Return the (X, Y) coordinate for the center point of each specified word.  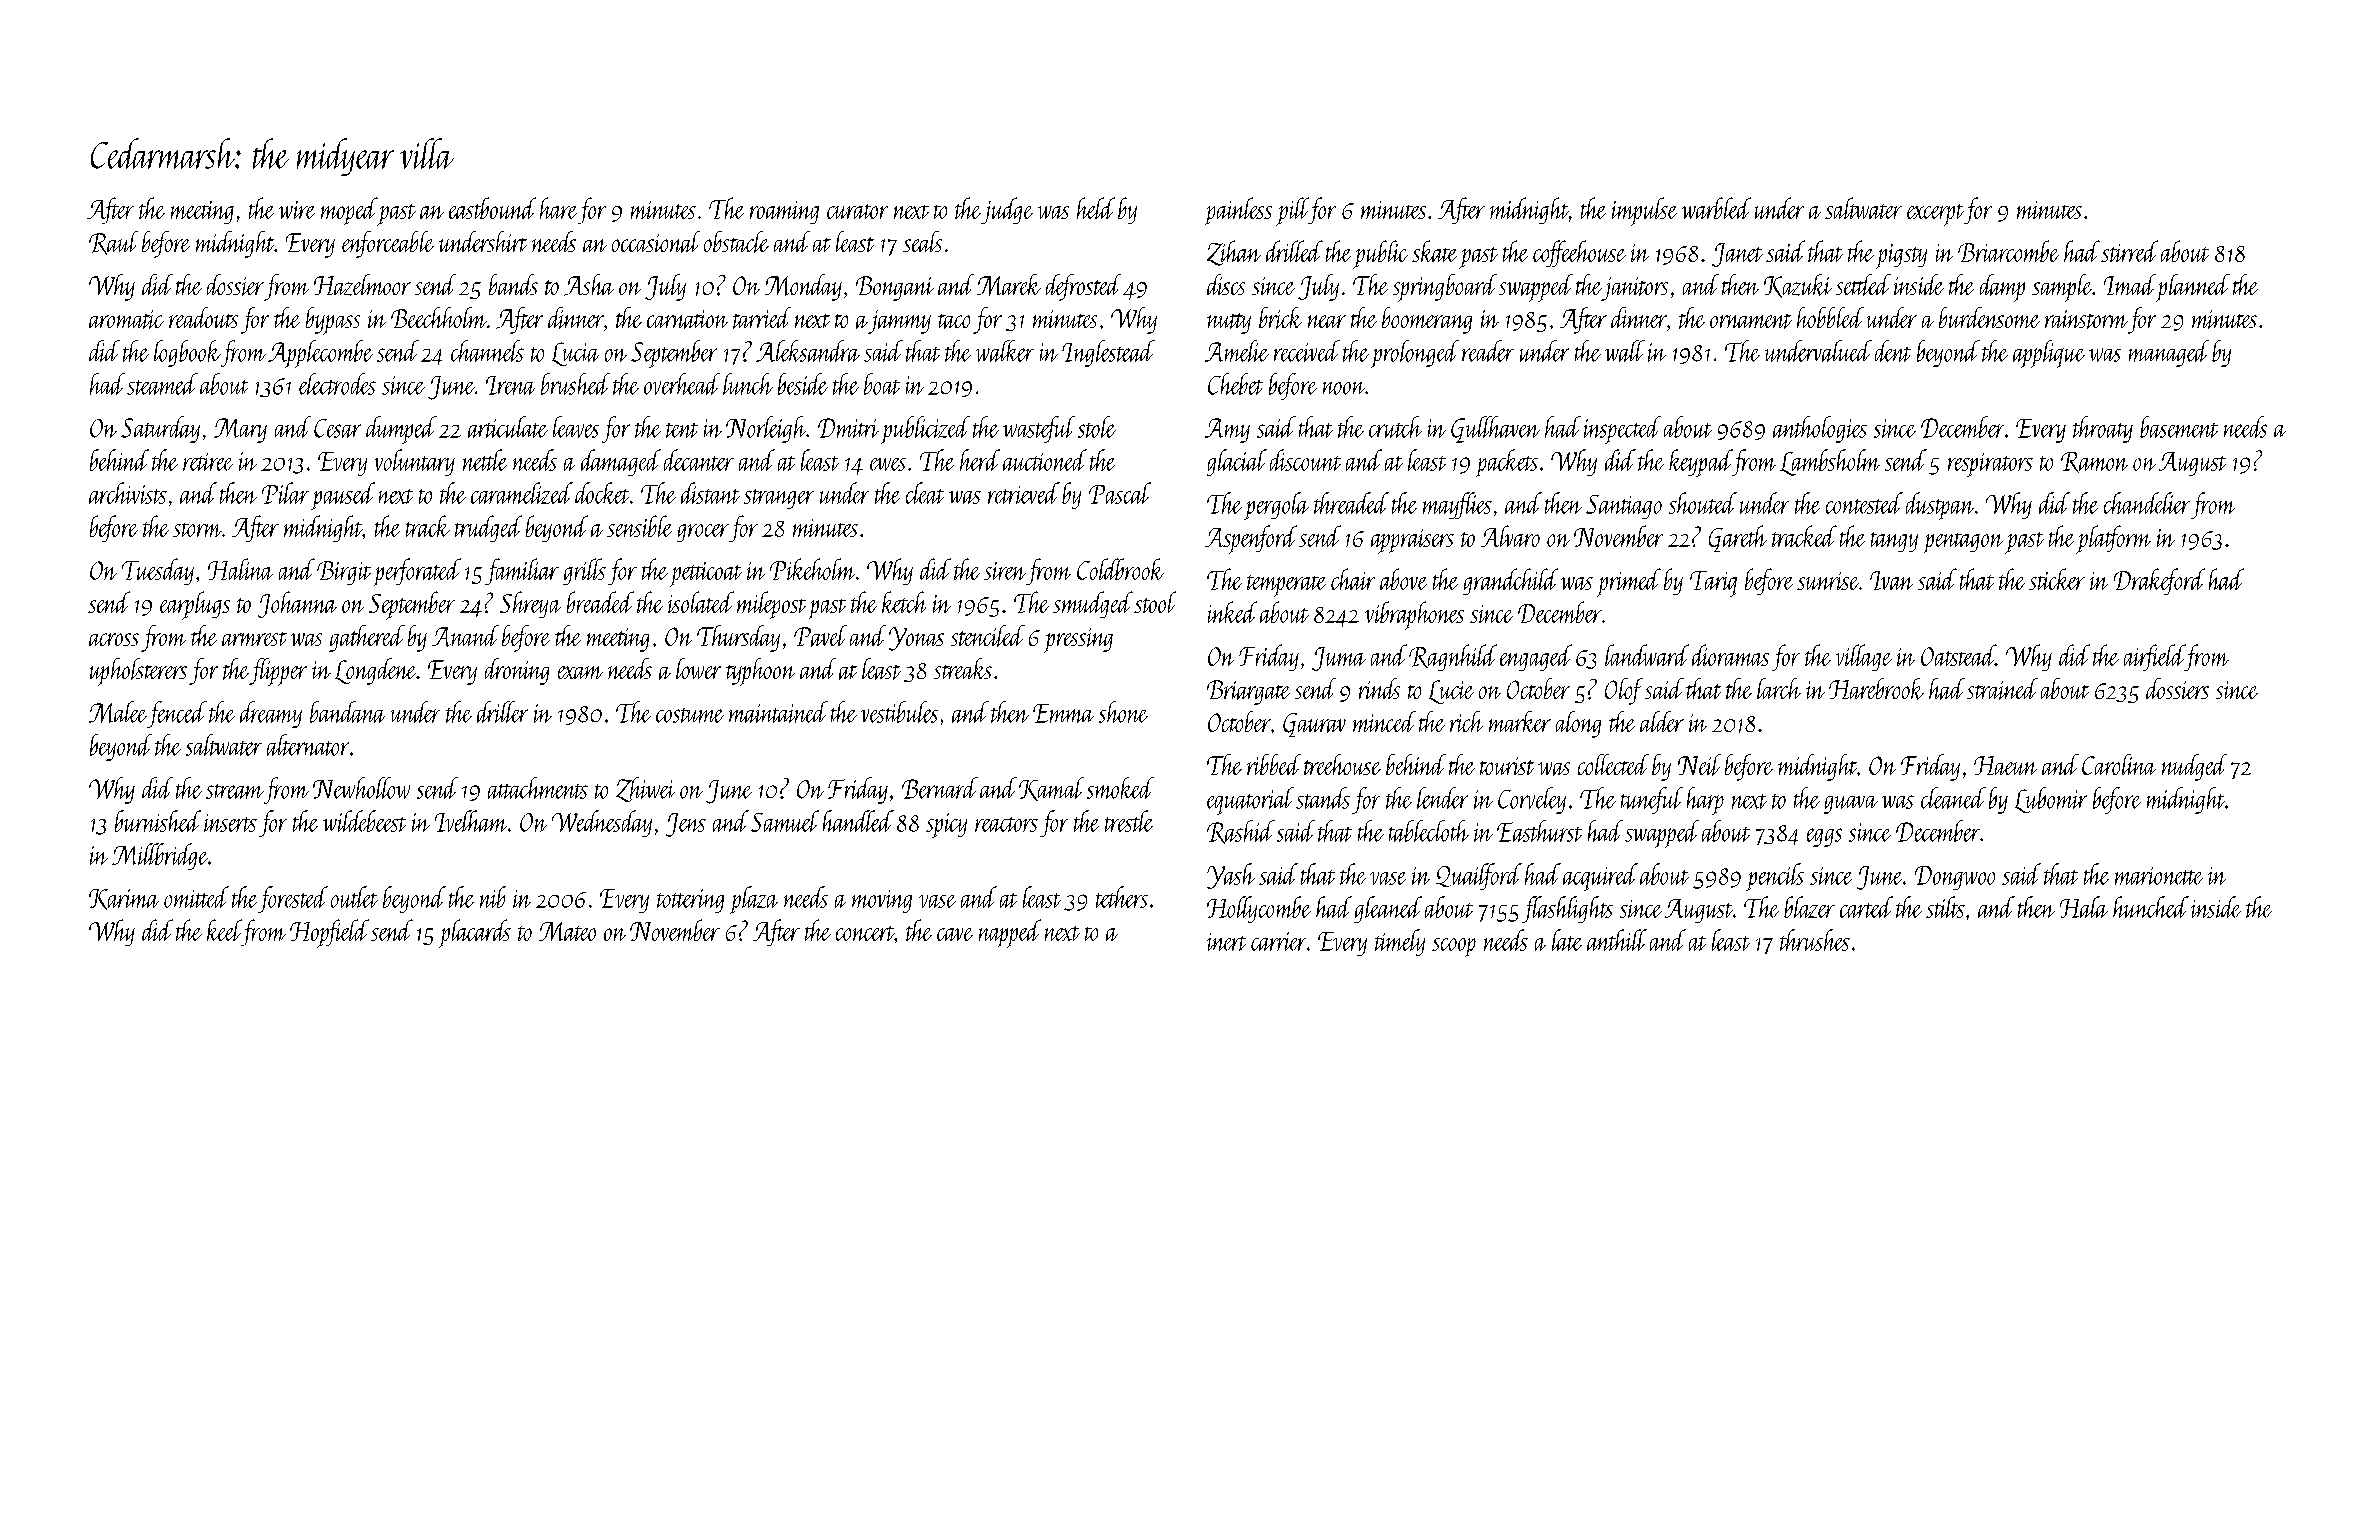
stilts (1945, 907)
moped (349, 211)
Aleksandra (808, 351)
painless (1238, 211)
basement (2179, 427)
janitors (1635, 289)
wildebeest (364, 821)
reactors (1006, 824)
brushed (575, 384)
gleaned (1388, 909)
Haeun (2005, 765)
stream (234, 791)
